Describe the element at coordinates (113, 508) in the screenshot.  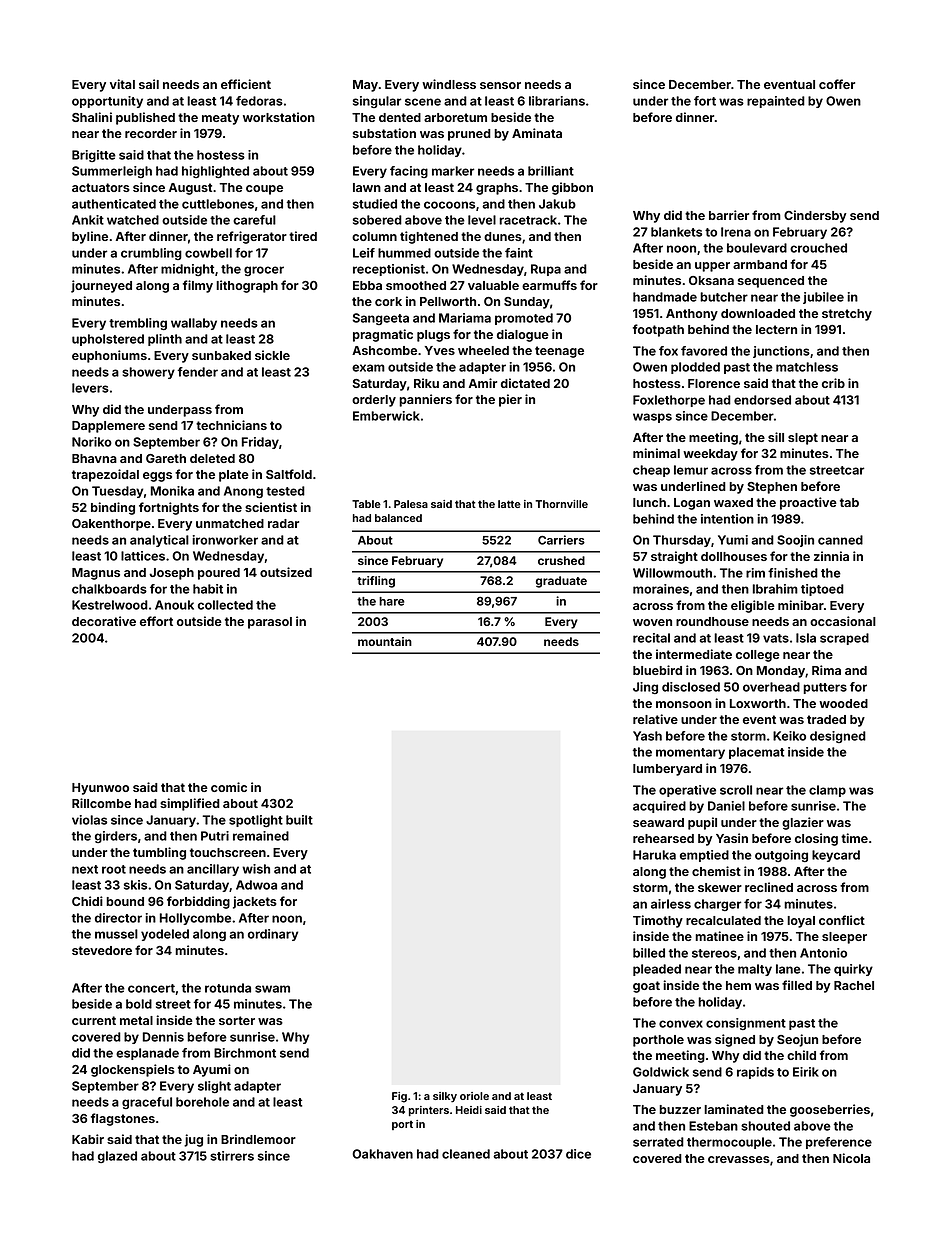
I see `binding` at that location.
